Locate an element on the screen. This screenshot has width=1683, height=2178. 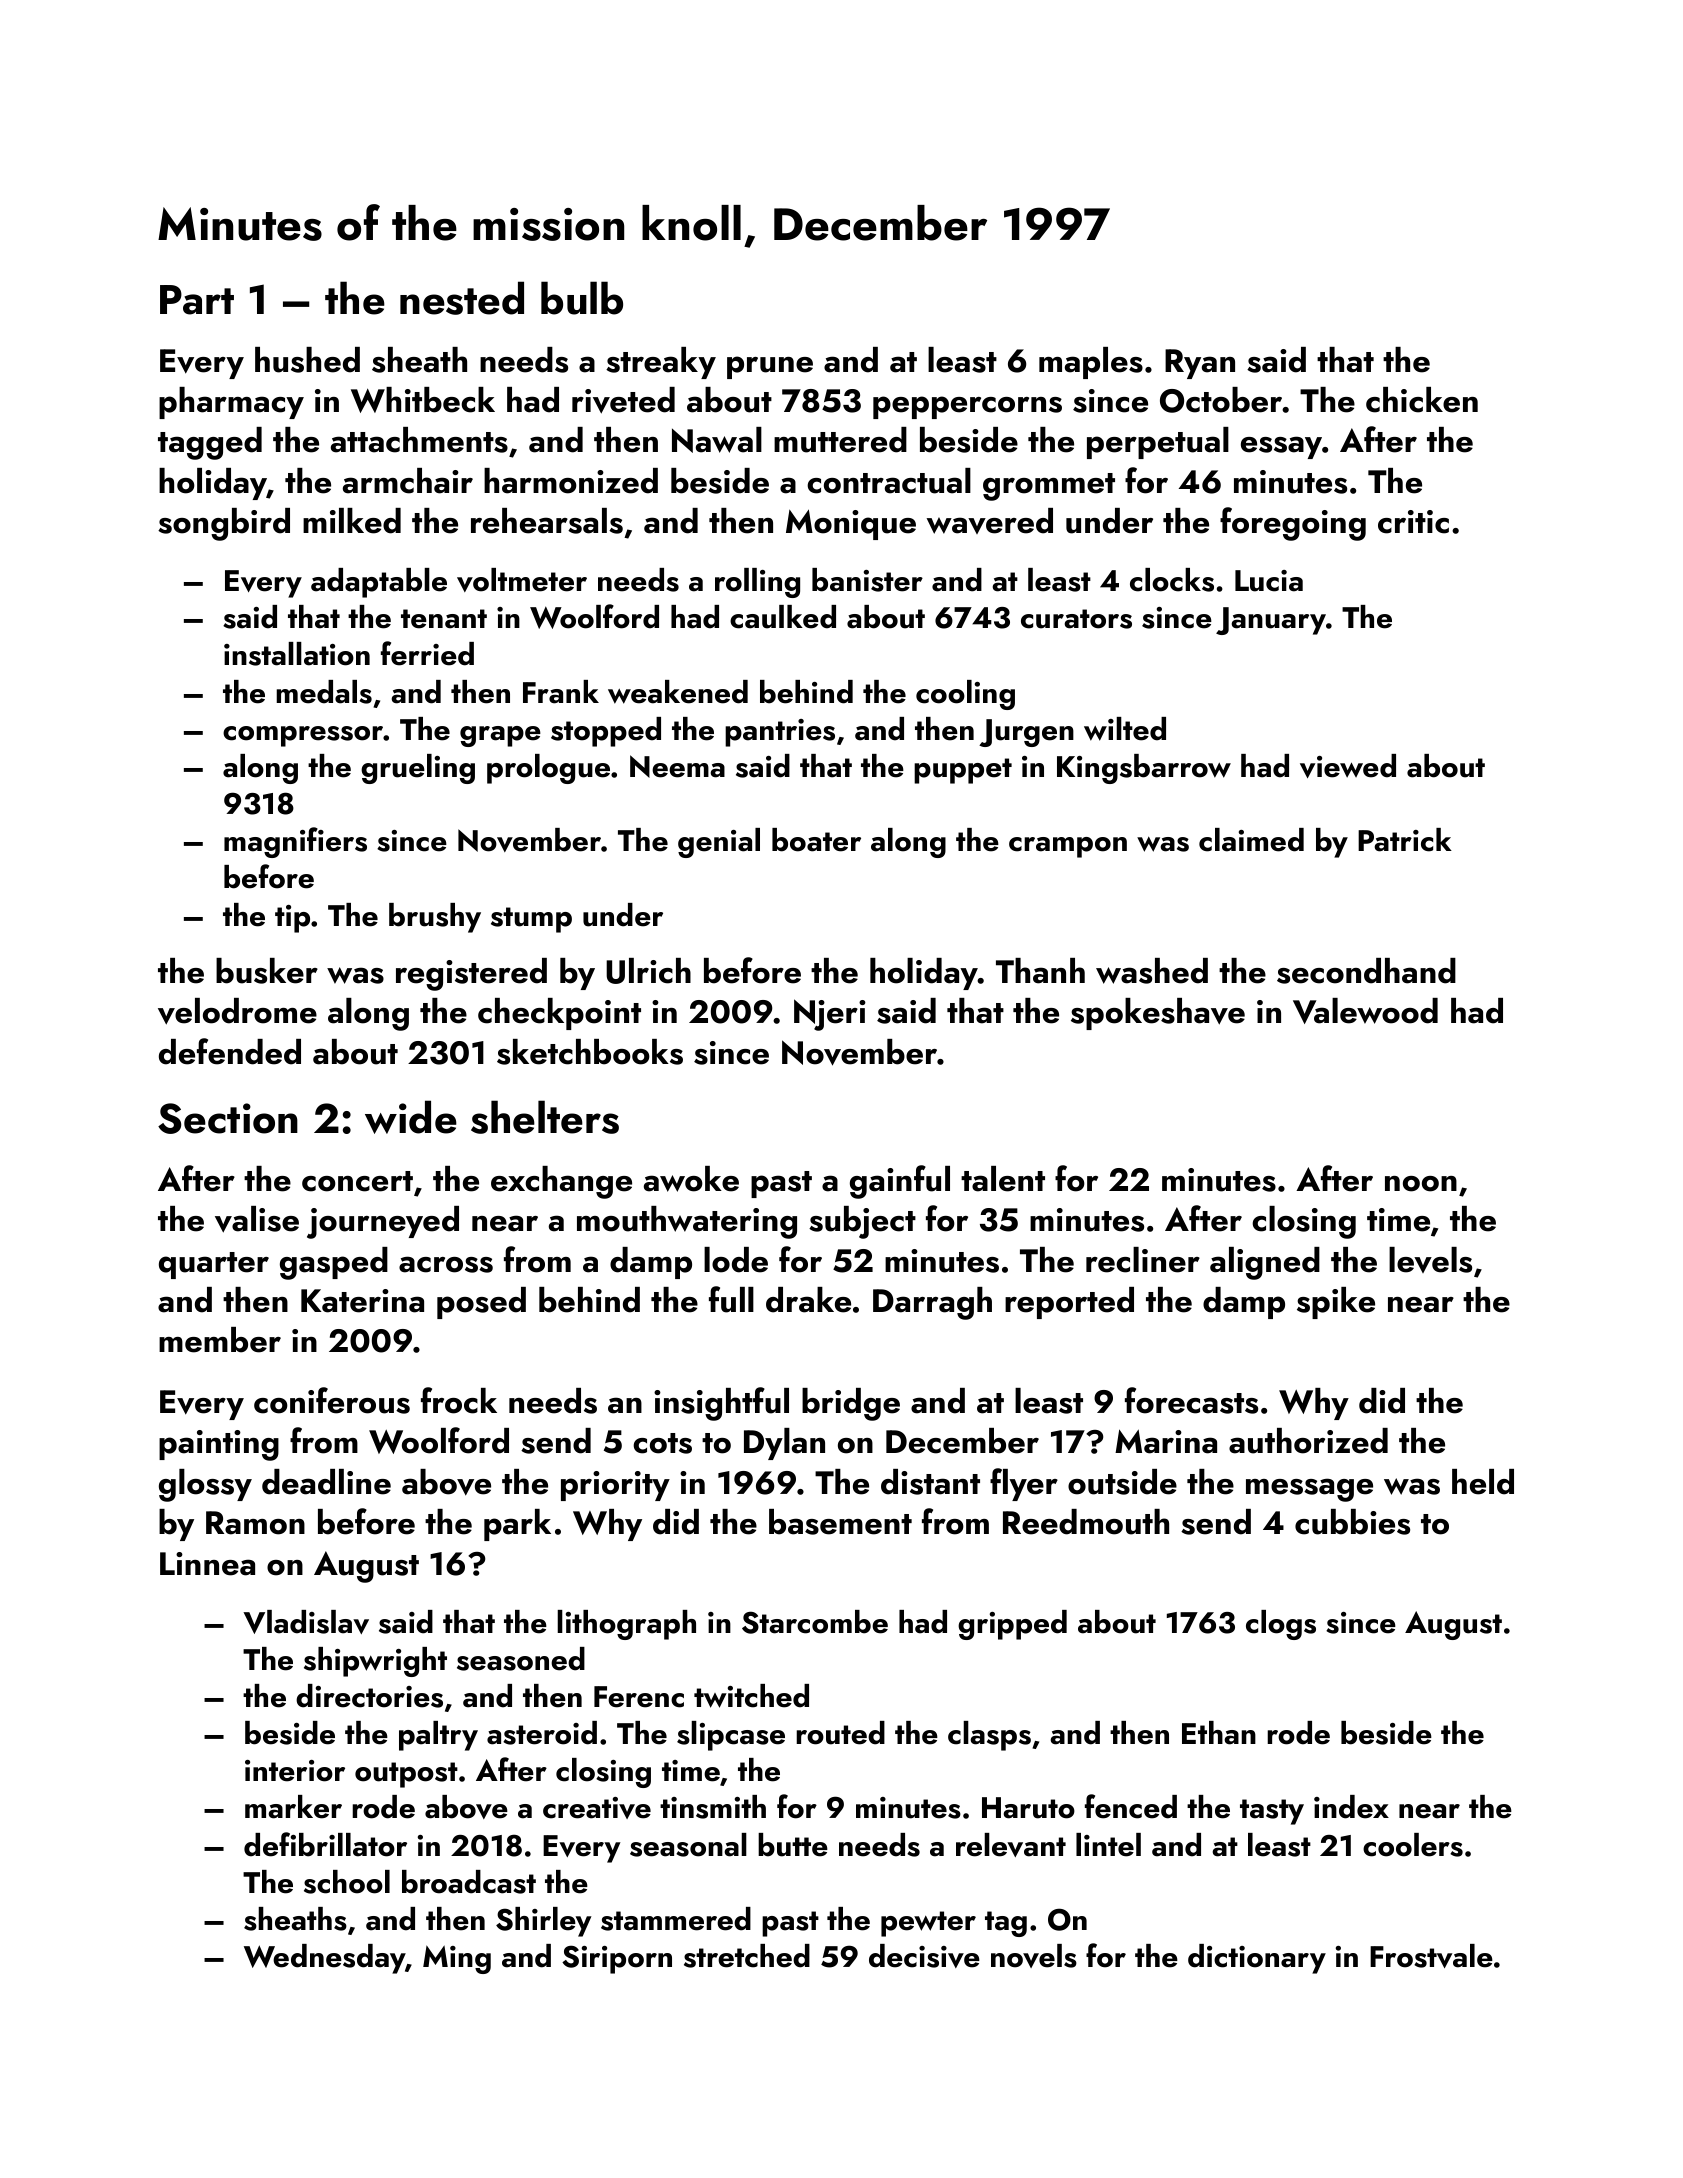
voltmeter is located at coordinates (522, 580).
